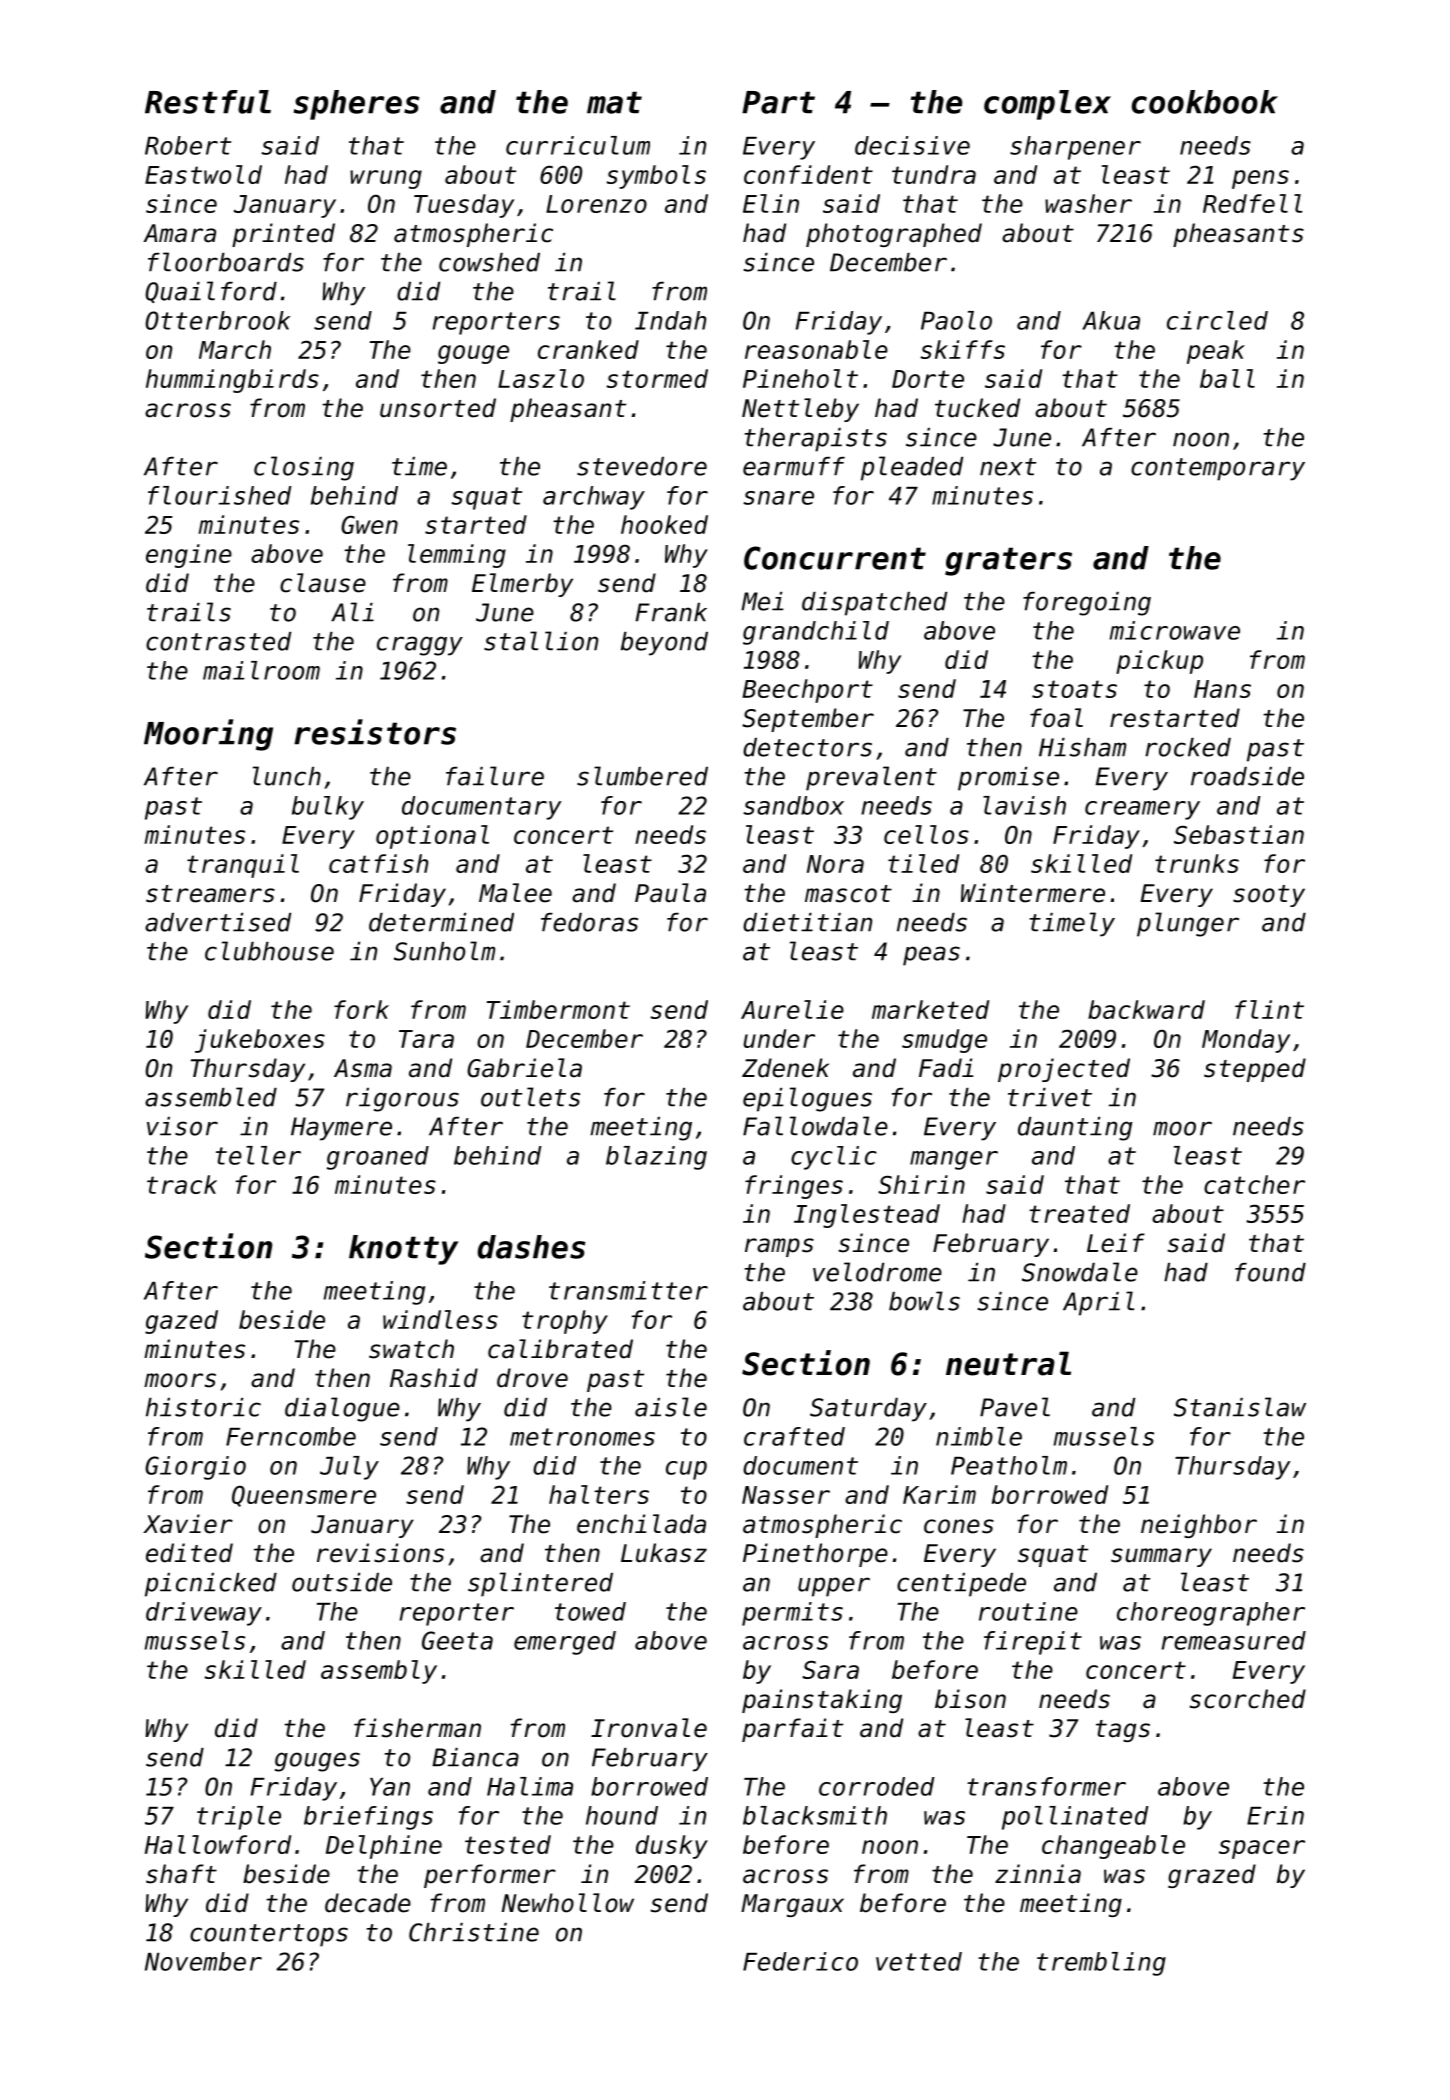  I want to click on vetted, so click(919, 1961).
